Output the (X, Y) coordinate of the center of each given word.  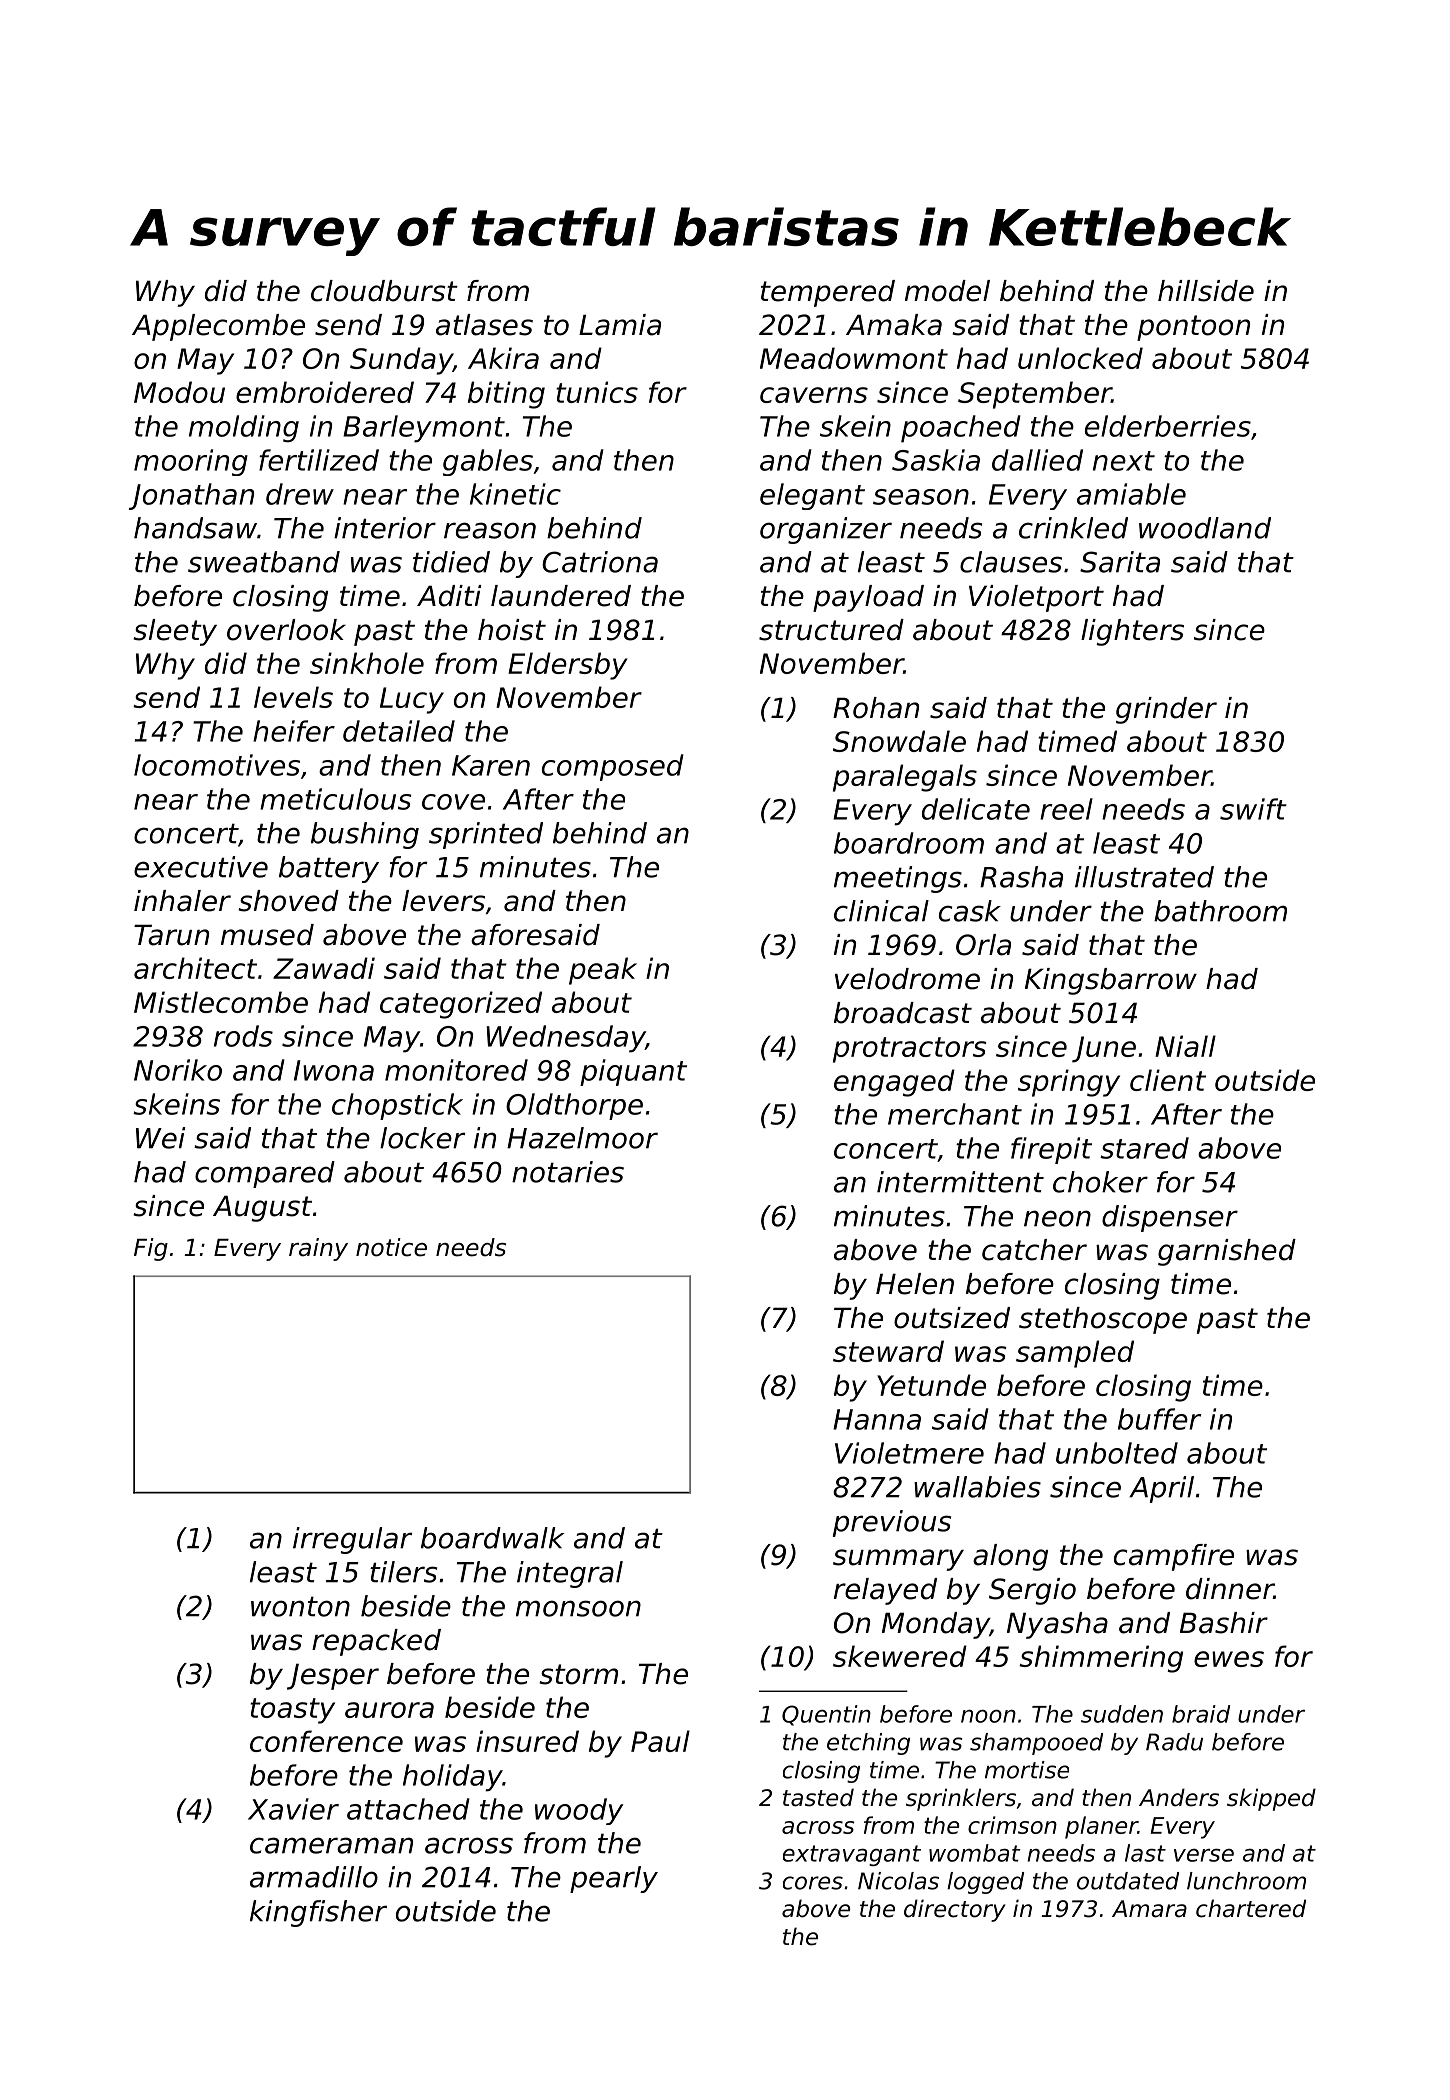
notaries (568, 1172)
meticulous (335, 799)
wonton (300, 1606)
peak (603, 971)
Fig (151, 1249)
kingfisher (318, 1913)
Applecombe (218, 327)
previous (892, 1523)
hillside (1206, 291)
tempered (828, 293)
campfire (1174, 1557)
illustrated (1144, 877)
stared (1144, 1148)
